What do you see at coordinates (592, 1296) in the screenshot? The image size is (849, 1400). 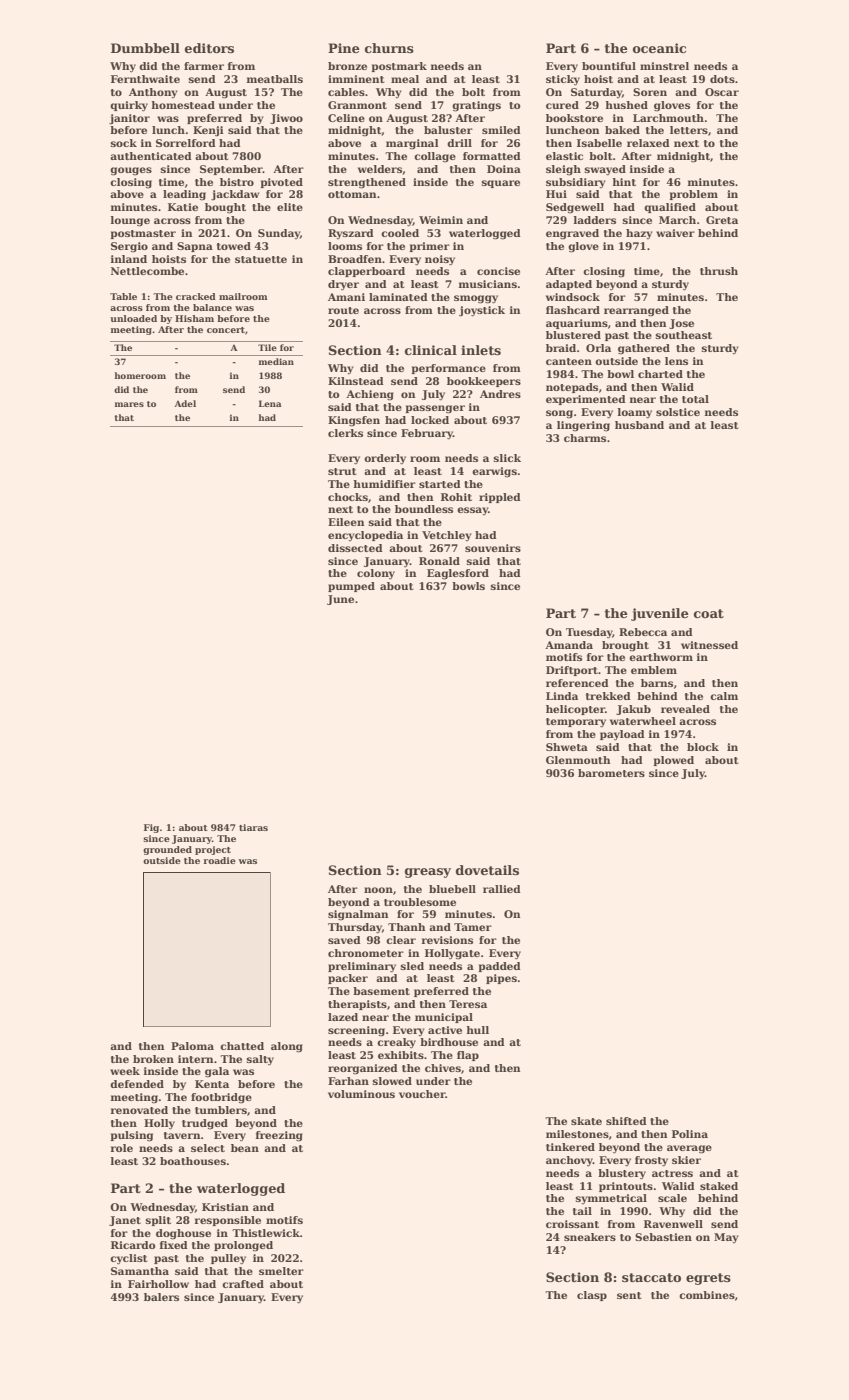 I see `clasp` at bounding box center [592, 1296].
